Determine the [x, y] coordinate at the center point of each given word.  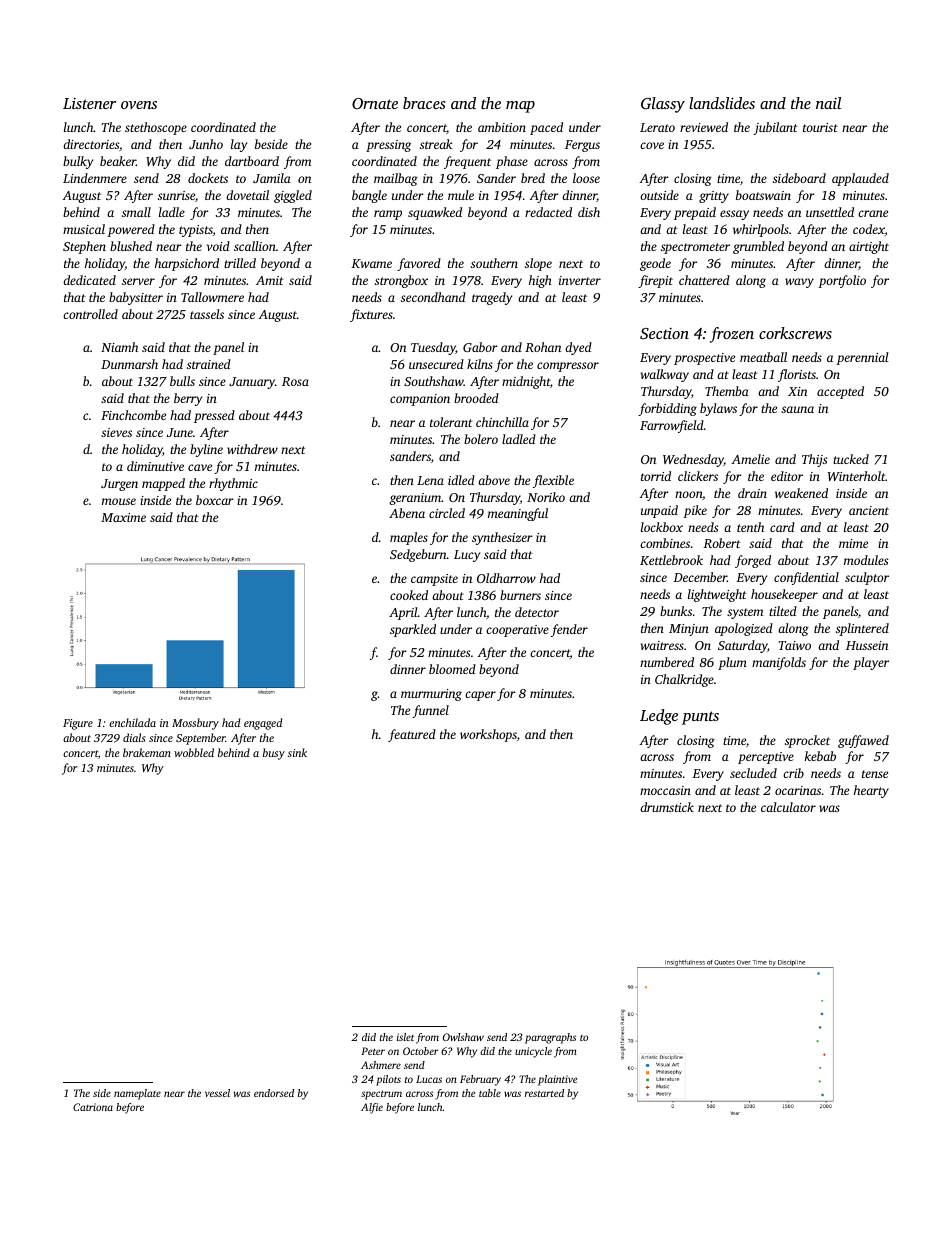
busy [274, 754]
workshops [488, 735]
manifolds [779, 663]
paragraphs [550, 1038]
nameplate [137, 1094]
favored [419, 264]
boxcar [215, 500]
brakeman [147, 752]
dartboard [252, 161]
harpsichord [187, 264]
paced [546, 128]
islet [405, 1037]
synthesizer [502, 538]
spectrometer [695, 248]
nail [828, 103]
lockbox [662, 527]
